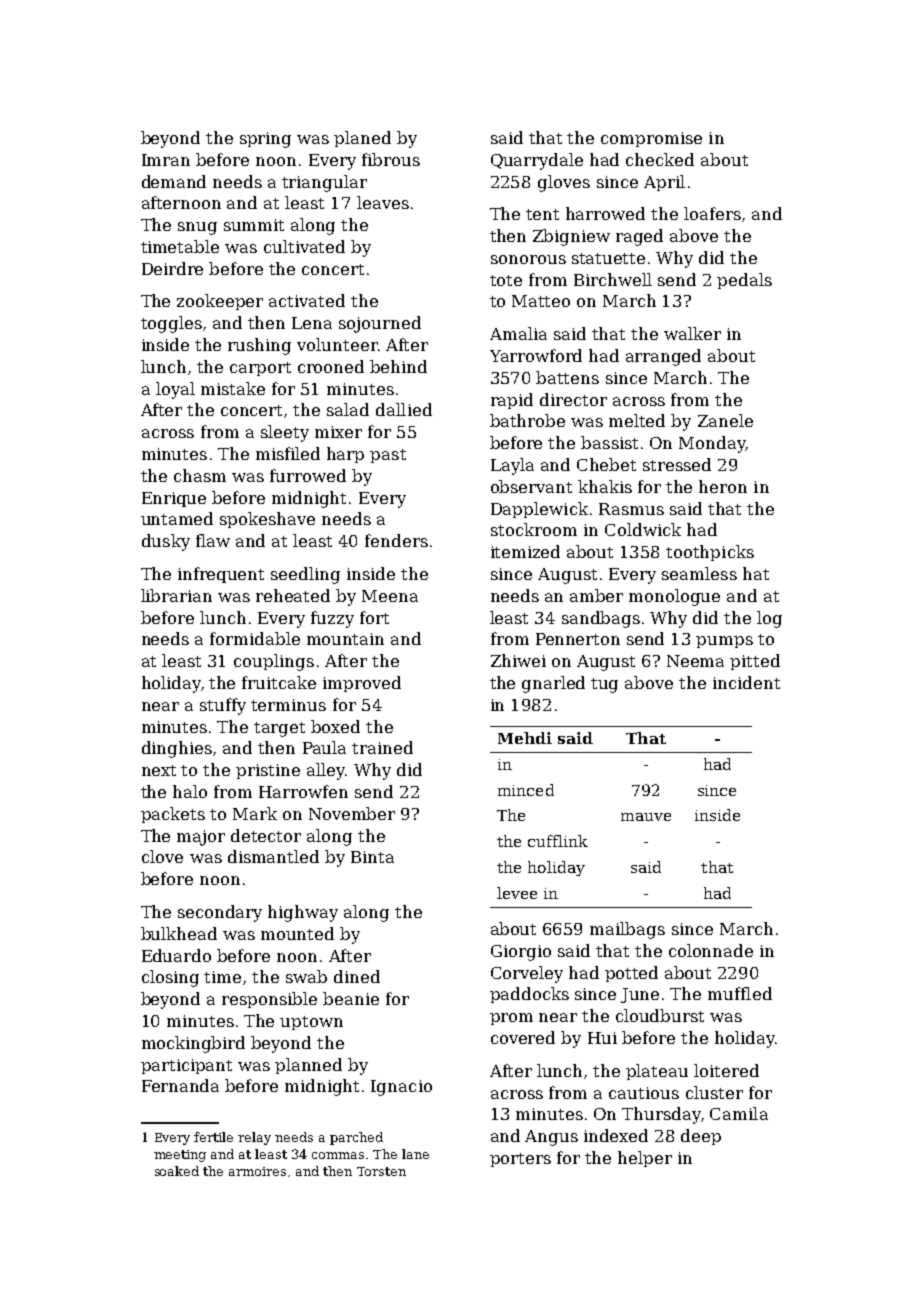 The image size is (924, 1311). What do you see at coordinates (265, 140) in the page?
I see `spring` at bounding box center [265, 140].
